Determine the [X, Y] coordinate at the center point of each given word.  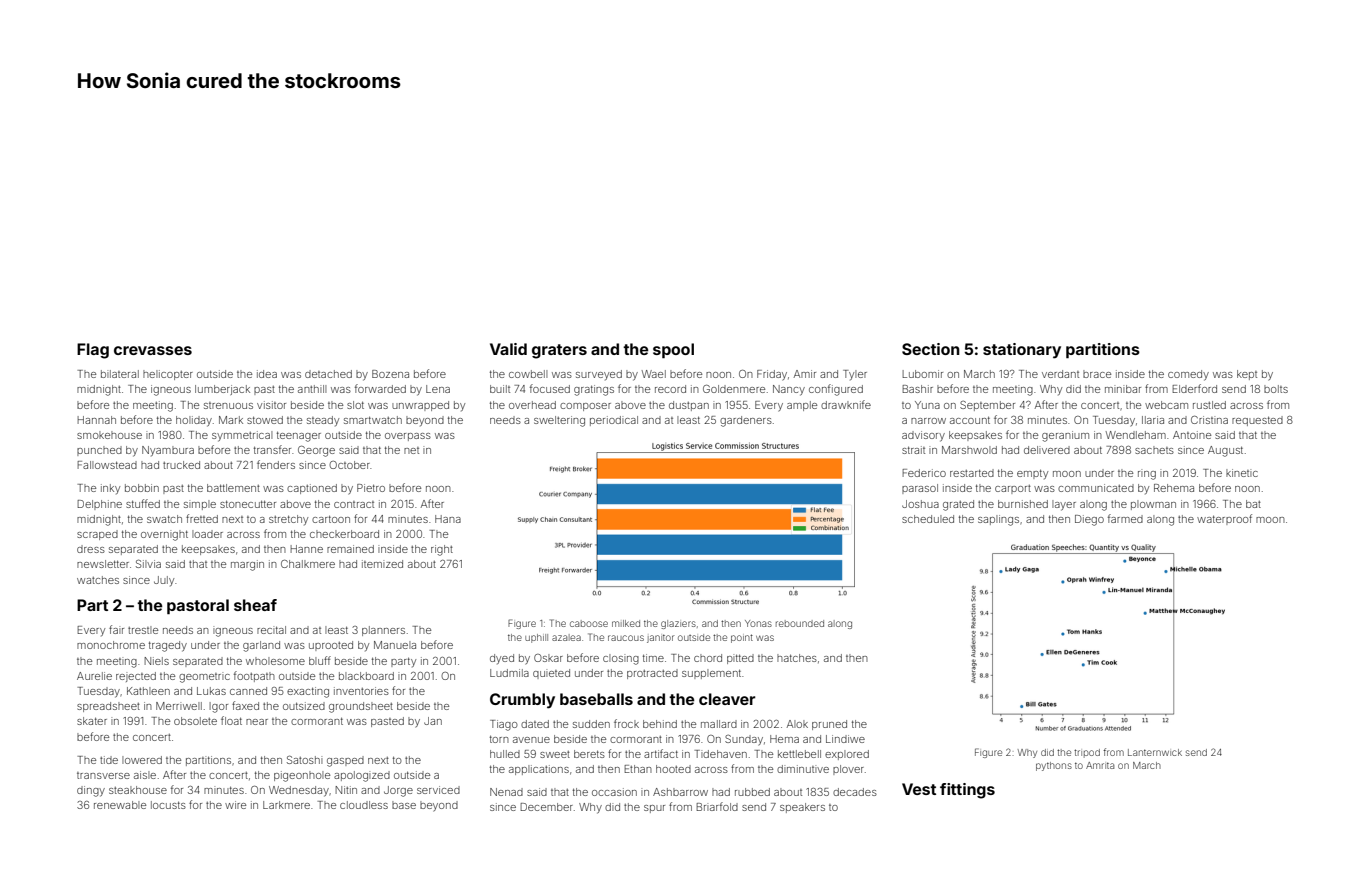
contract [354, 504]
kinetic [1242, 473]
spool [673, 350]
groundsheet [361, 707]
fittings [967, 791]
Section [931, 349]
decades [855, 792]
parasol [920, 489]
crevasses [153, 350]
